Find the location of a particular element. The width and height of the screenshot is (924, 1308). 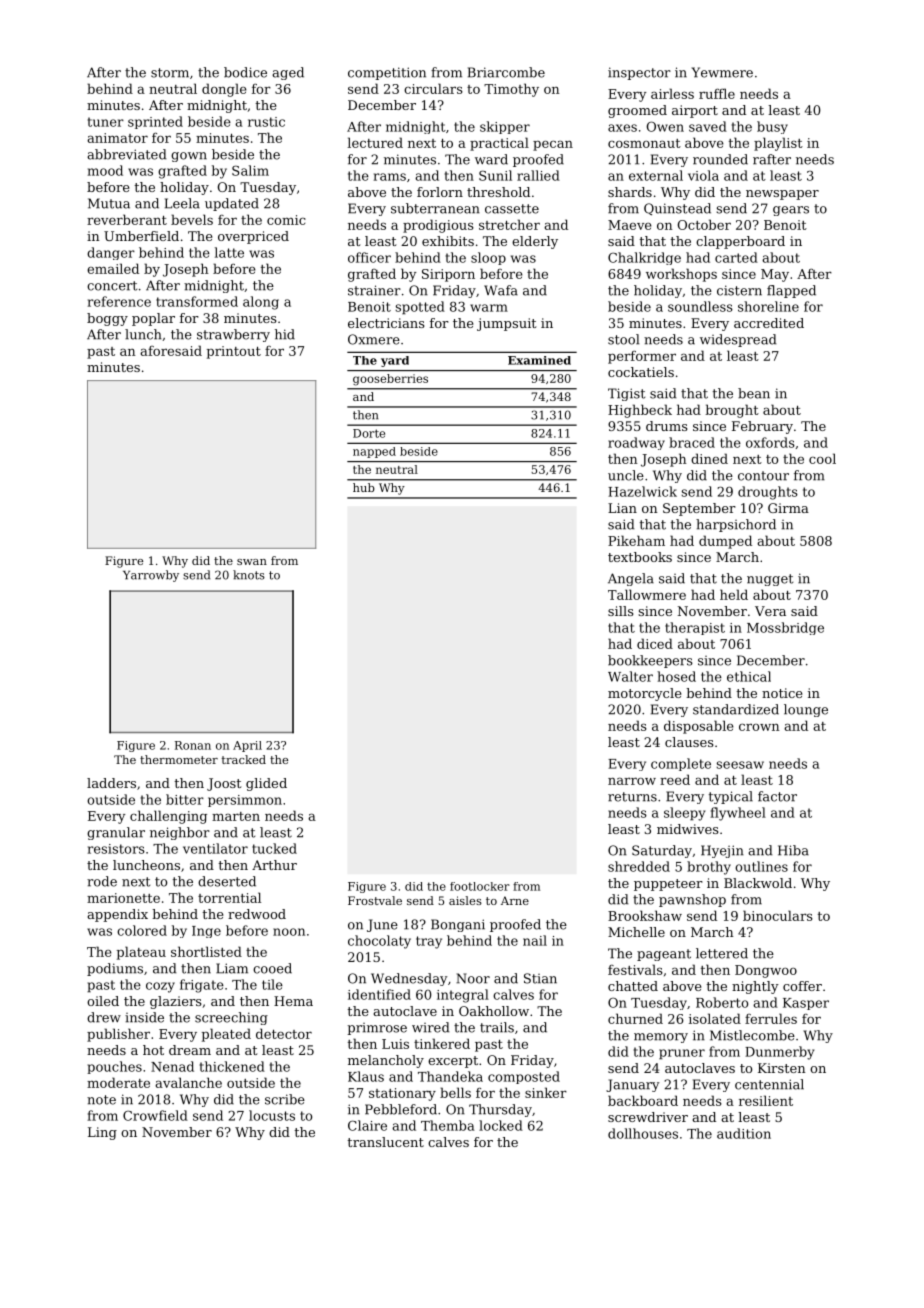

avalanche is located at coordinates (188, 1082).
